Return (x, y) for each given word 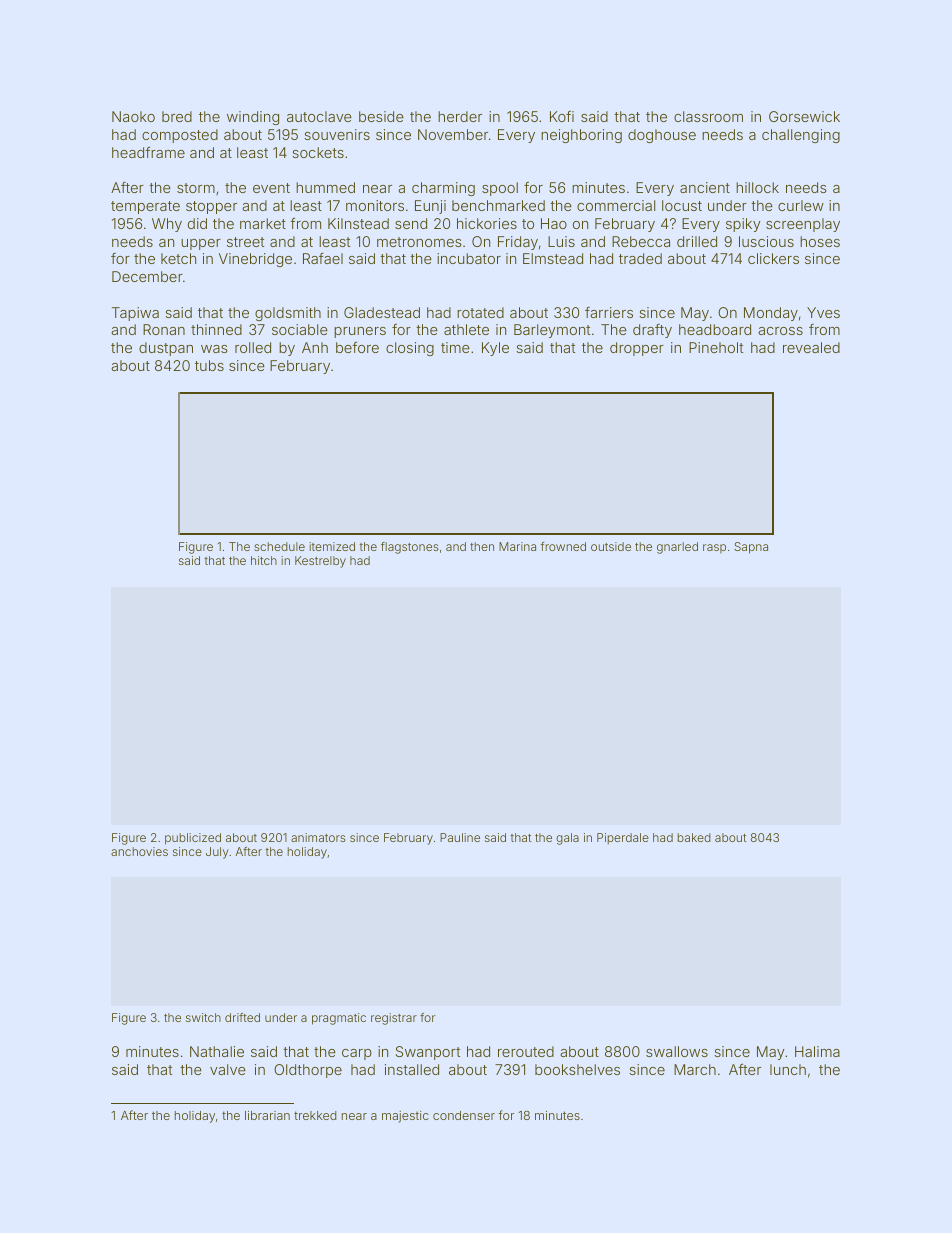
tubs (209, 365)
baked (694, 837)
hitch (264, 560)
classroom (708, 116)
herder (460, 116)
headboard (715, 329)
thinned (216, 329)
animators (318, 837)
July (217, 853)
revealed (811, 347)
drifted (242, 1017)
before (357, 347)
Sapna (751, 548)
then (482, 546)
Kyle (495, 349)
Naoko (133, 116)
